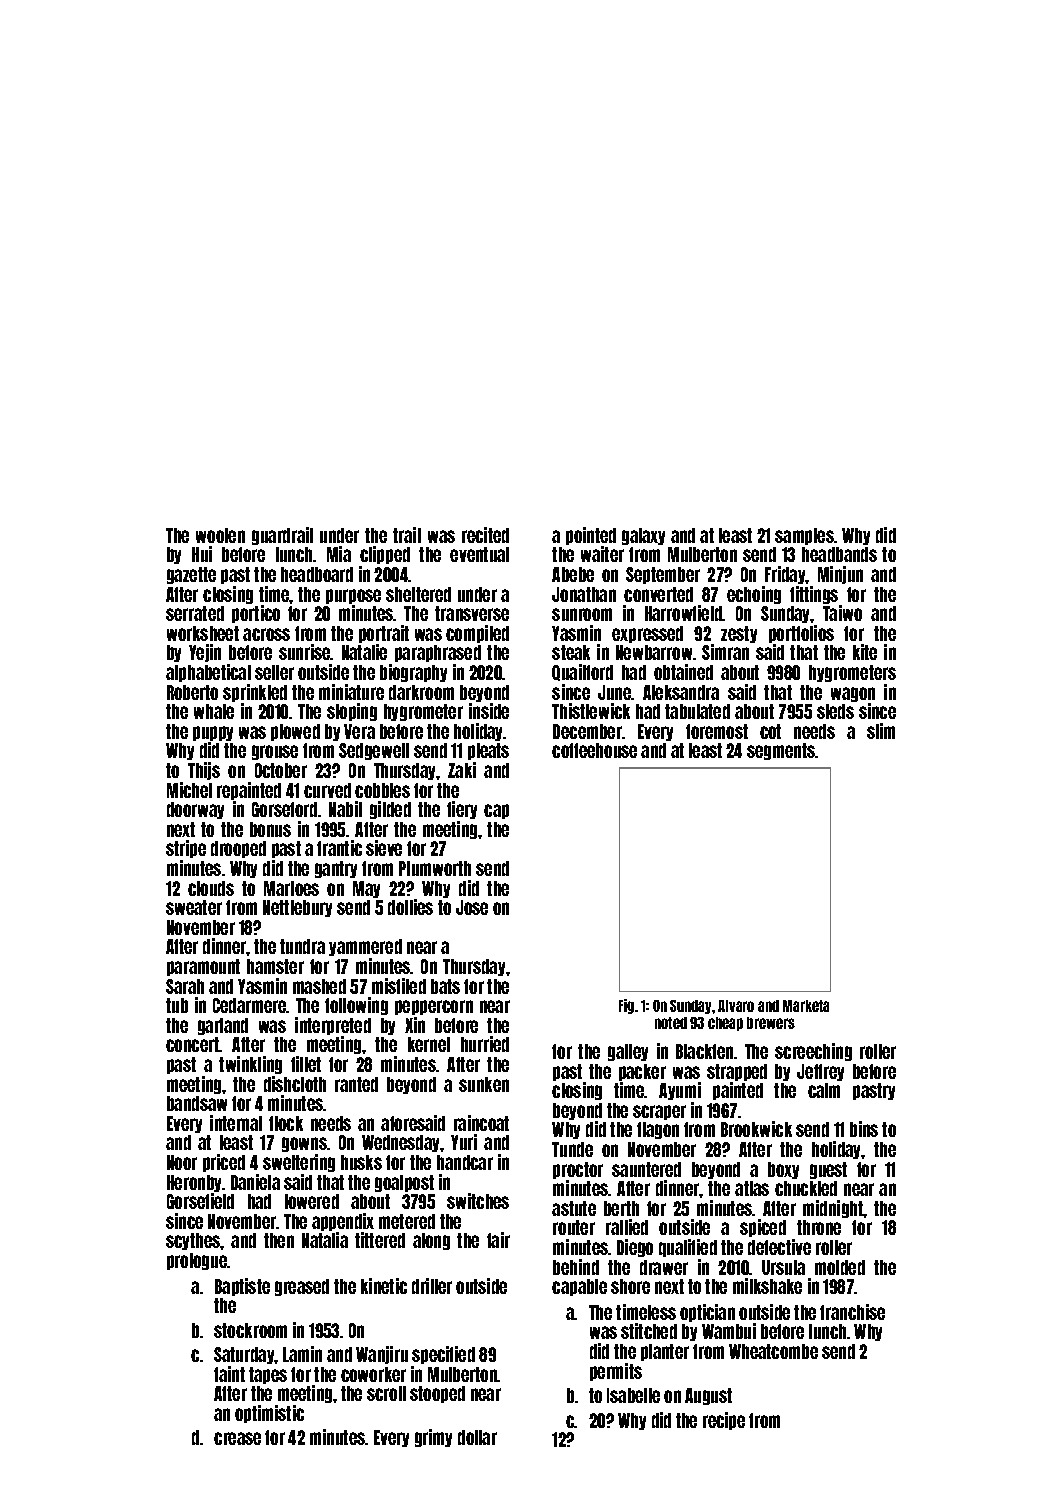 The width and height of the document is (1063, 1510). What do you see at coordinates (185, 986) in the document?
I see `Sarah` at bounding box center [185, 986].
